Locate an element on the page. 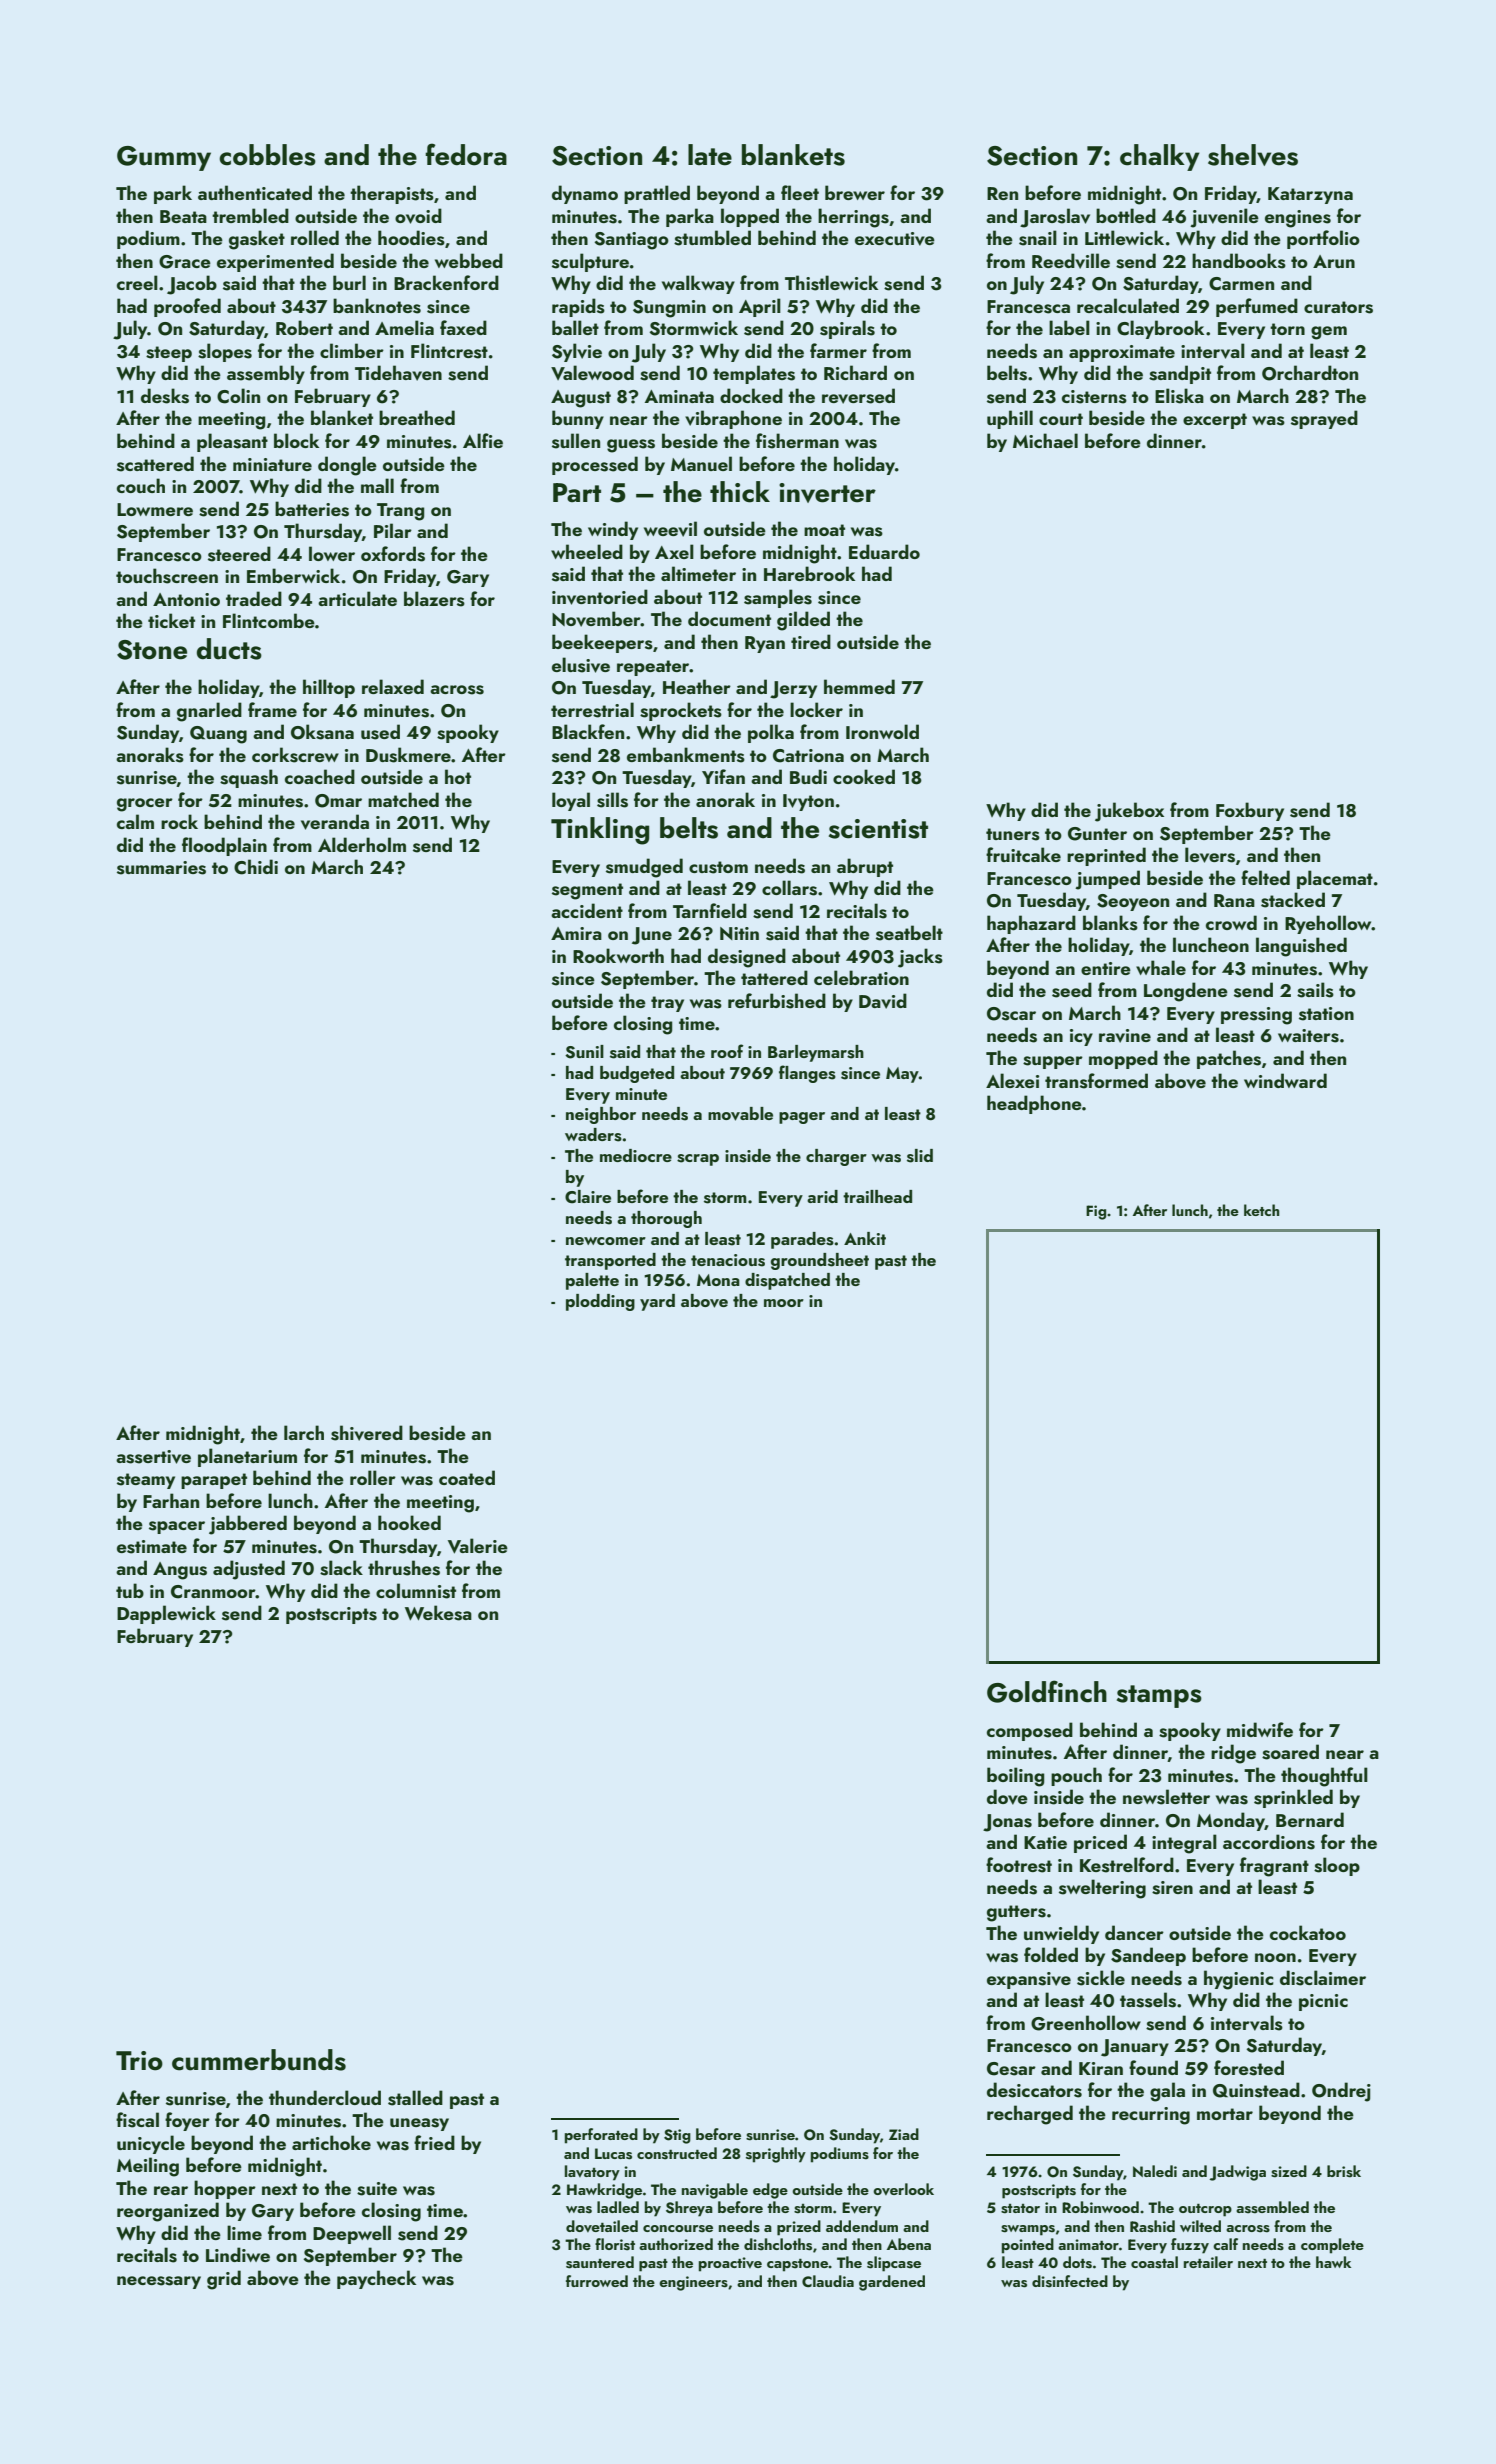 This image has width=1496, height=2464. cobbles is located at coordinates (267, 155).
